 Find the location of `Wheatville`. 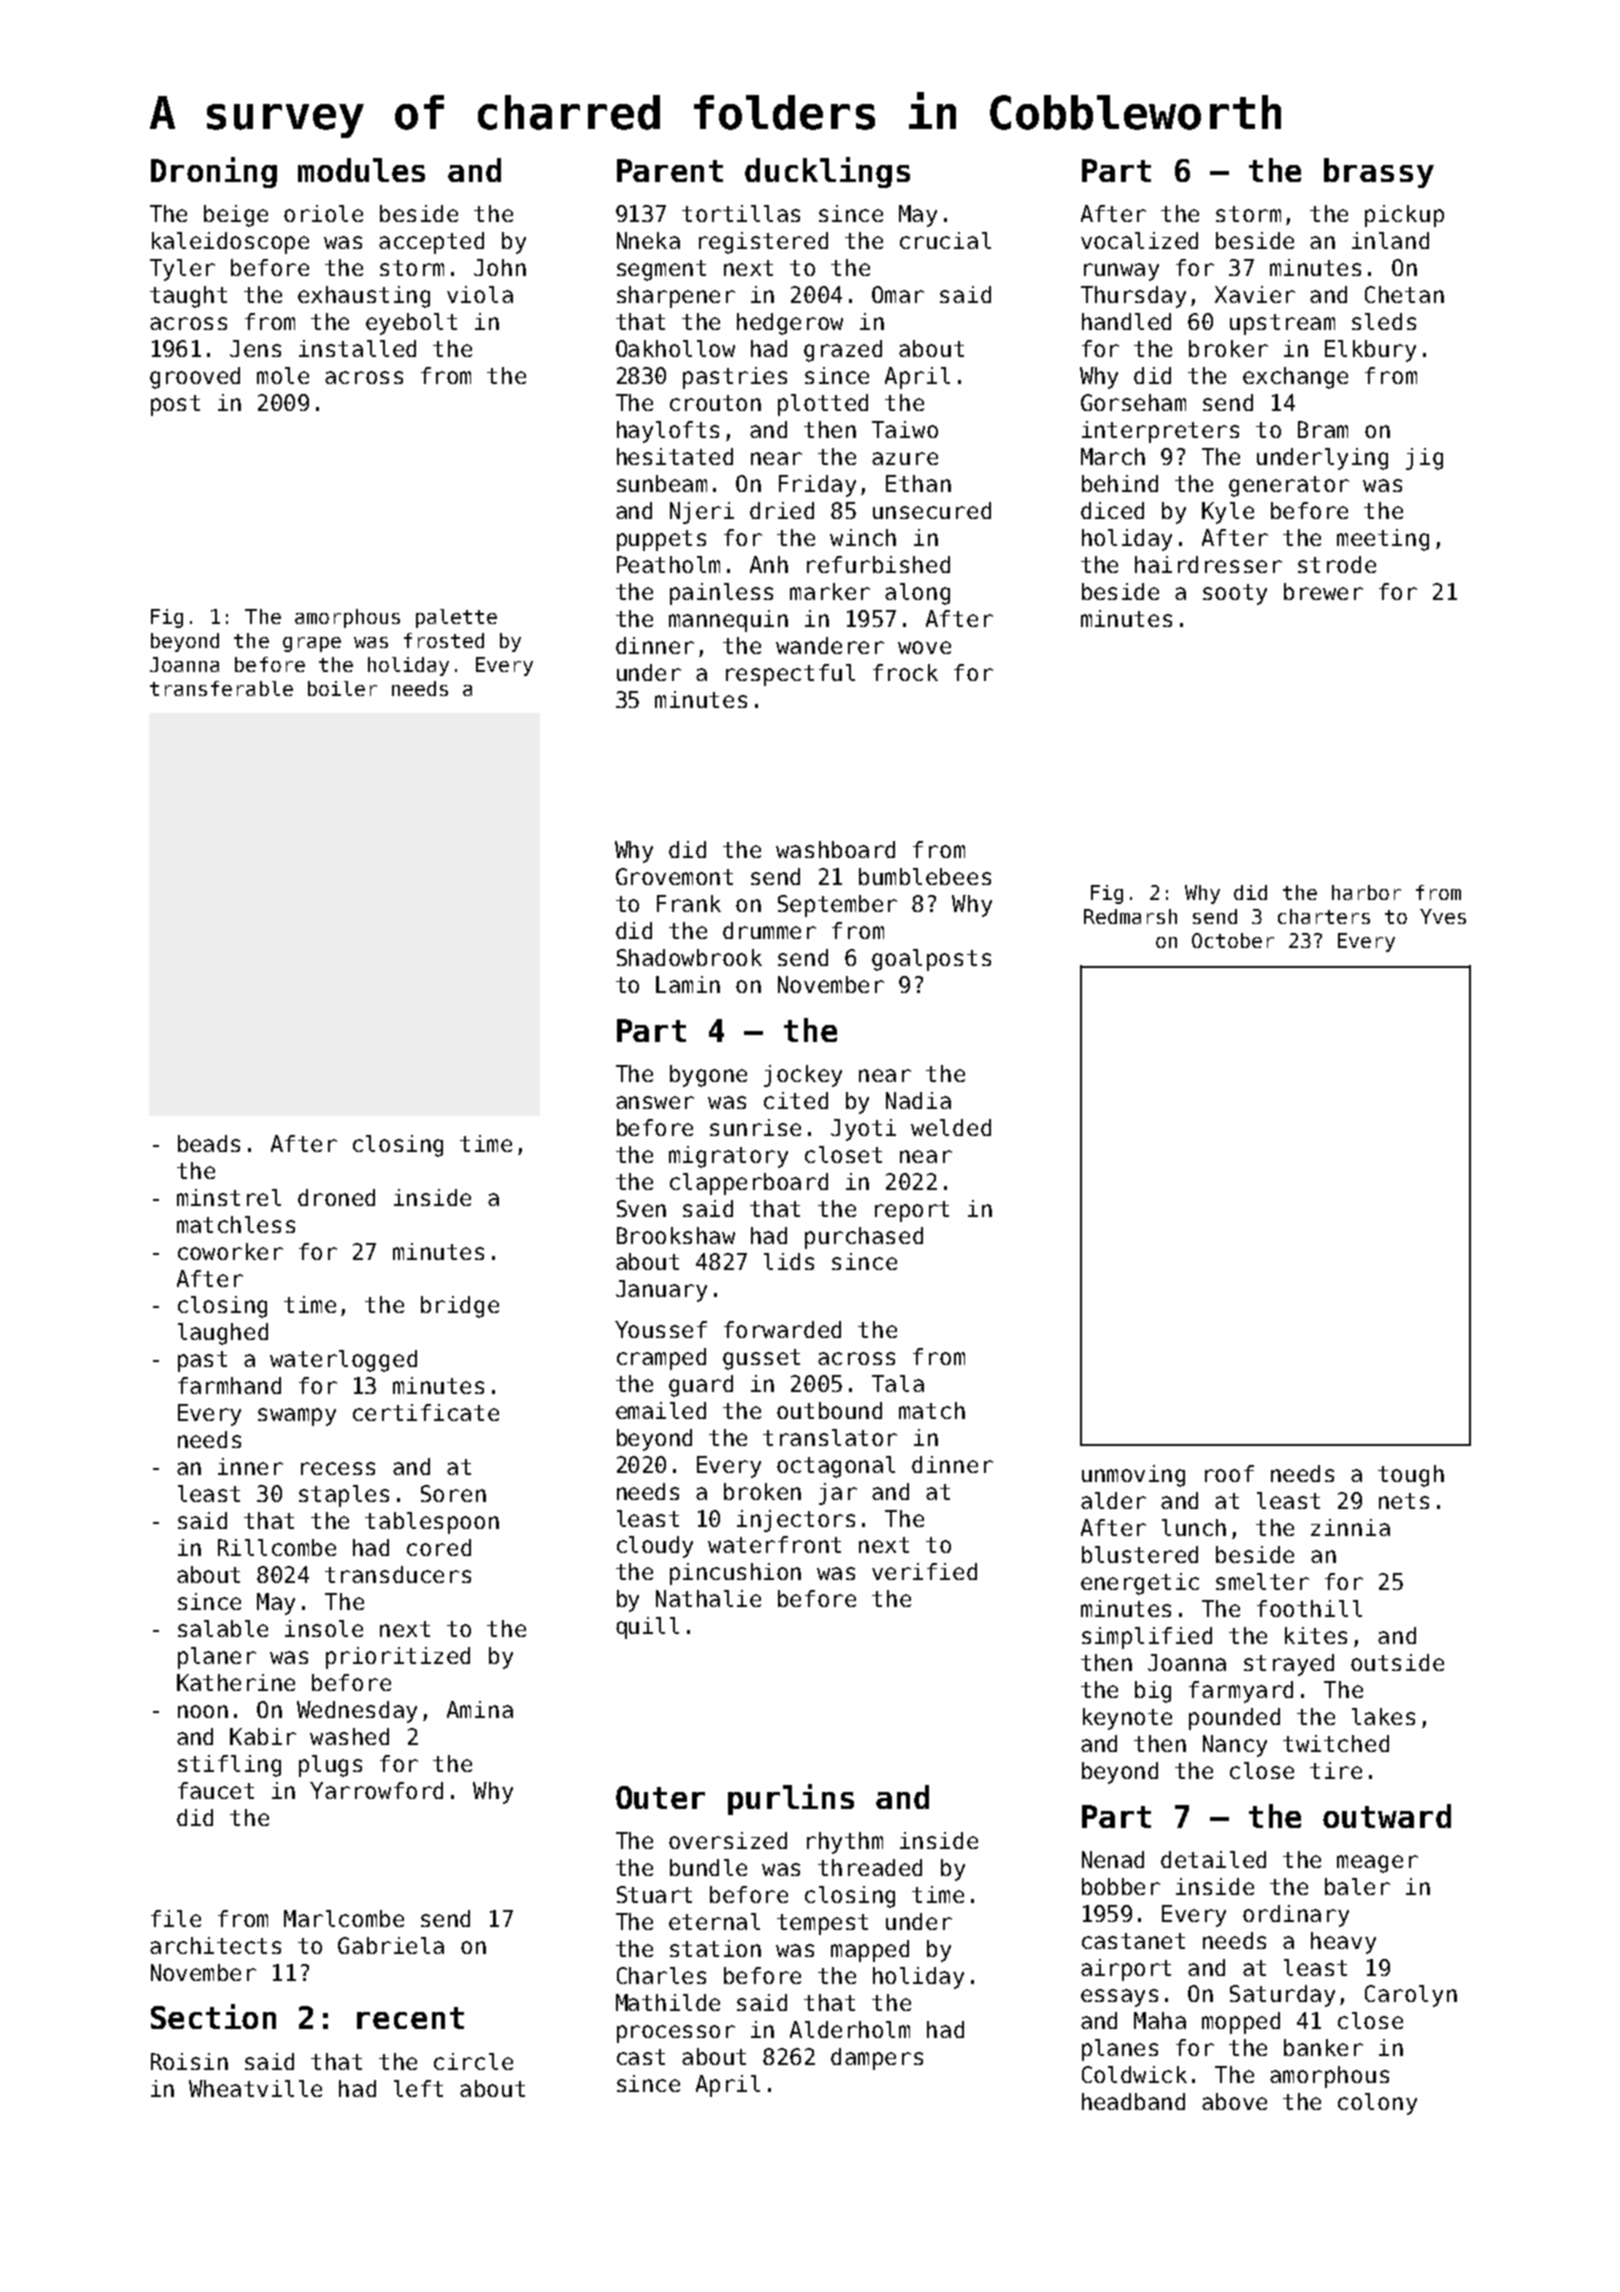

Wheatville is located at coordinates (255, 2088).
